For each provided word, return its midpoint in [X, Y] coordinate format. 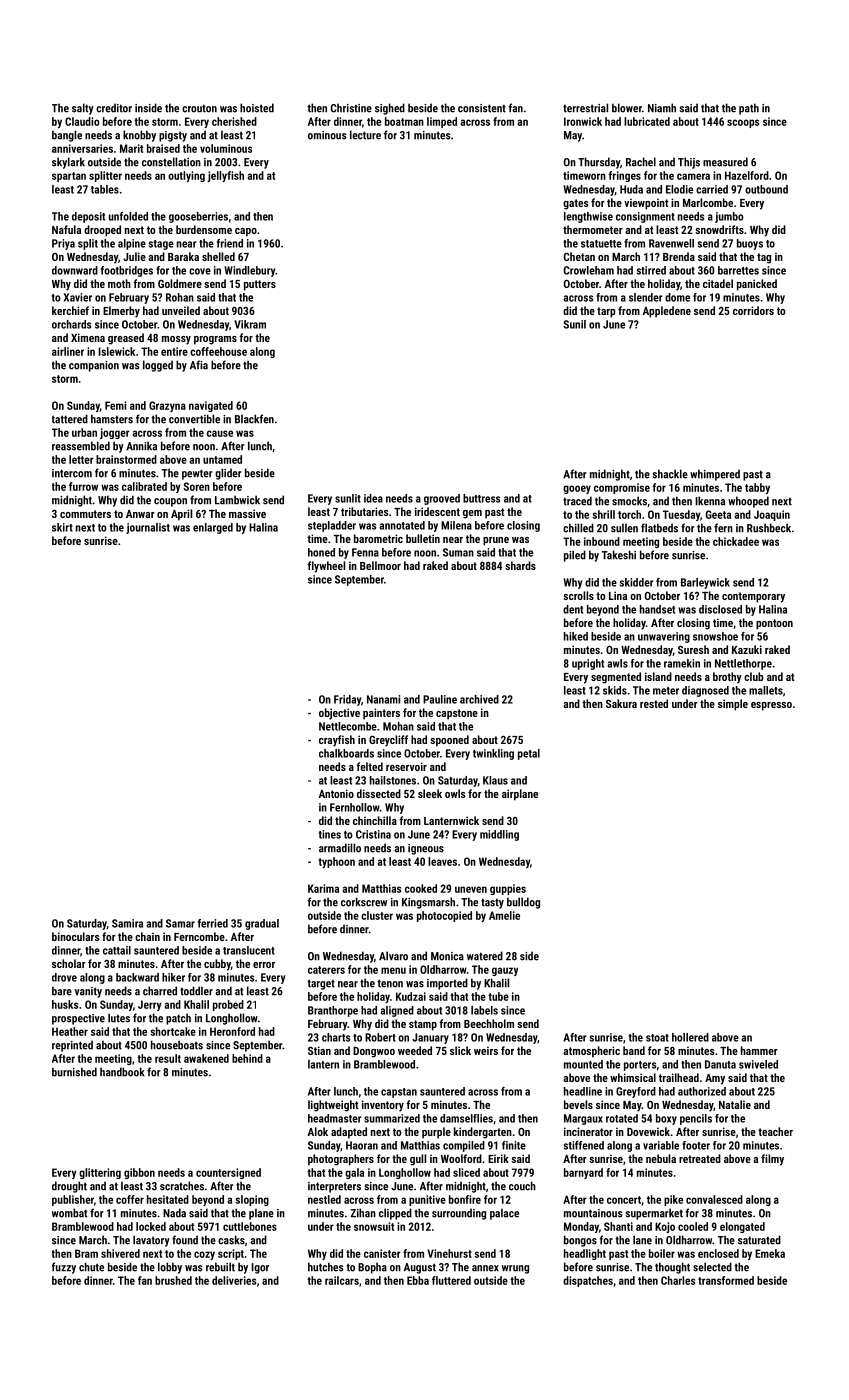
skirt [62, 527]
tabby [757, 488]
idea [373, 498]
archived [479, 699]
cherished [234, 121]
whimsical [633, 1077]
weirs [486, 1050]
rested [654, 703]
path [749, 109]
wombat [69, 1213]
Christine [351, 108]
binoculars [75, 936]
